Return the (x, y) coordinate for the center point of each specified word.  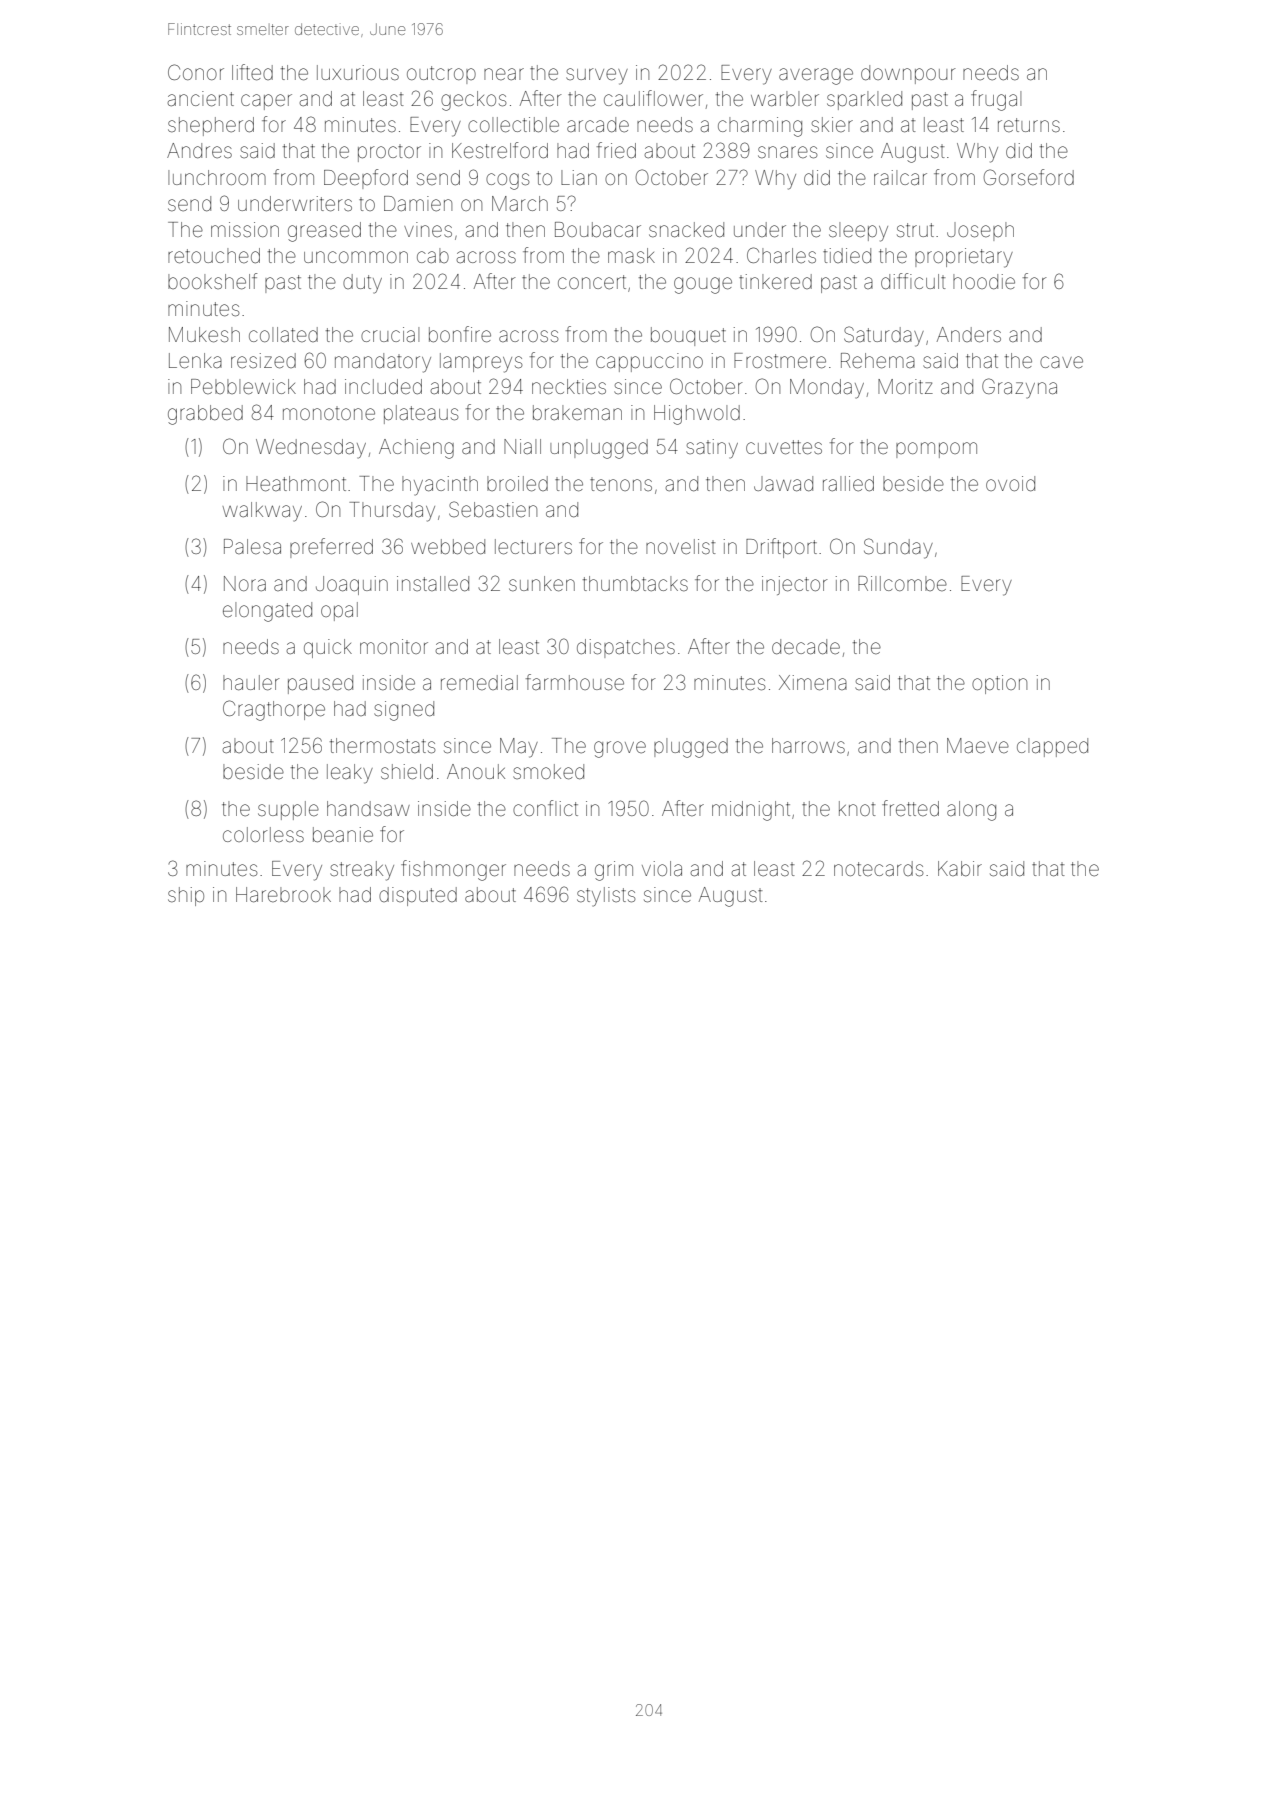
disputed (418, 896)
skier (832, 124)
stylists (606, 897)
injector (795, 585)
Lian (579, 177)
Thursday (392, 512)
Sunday (898, 548)
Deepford (366, 179)
